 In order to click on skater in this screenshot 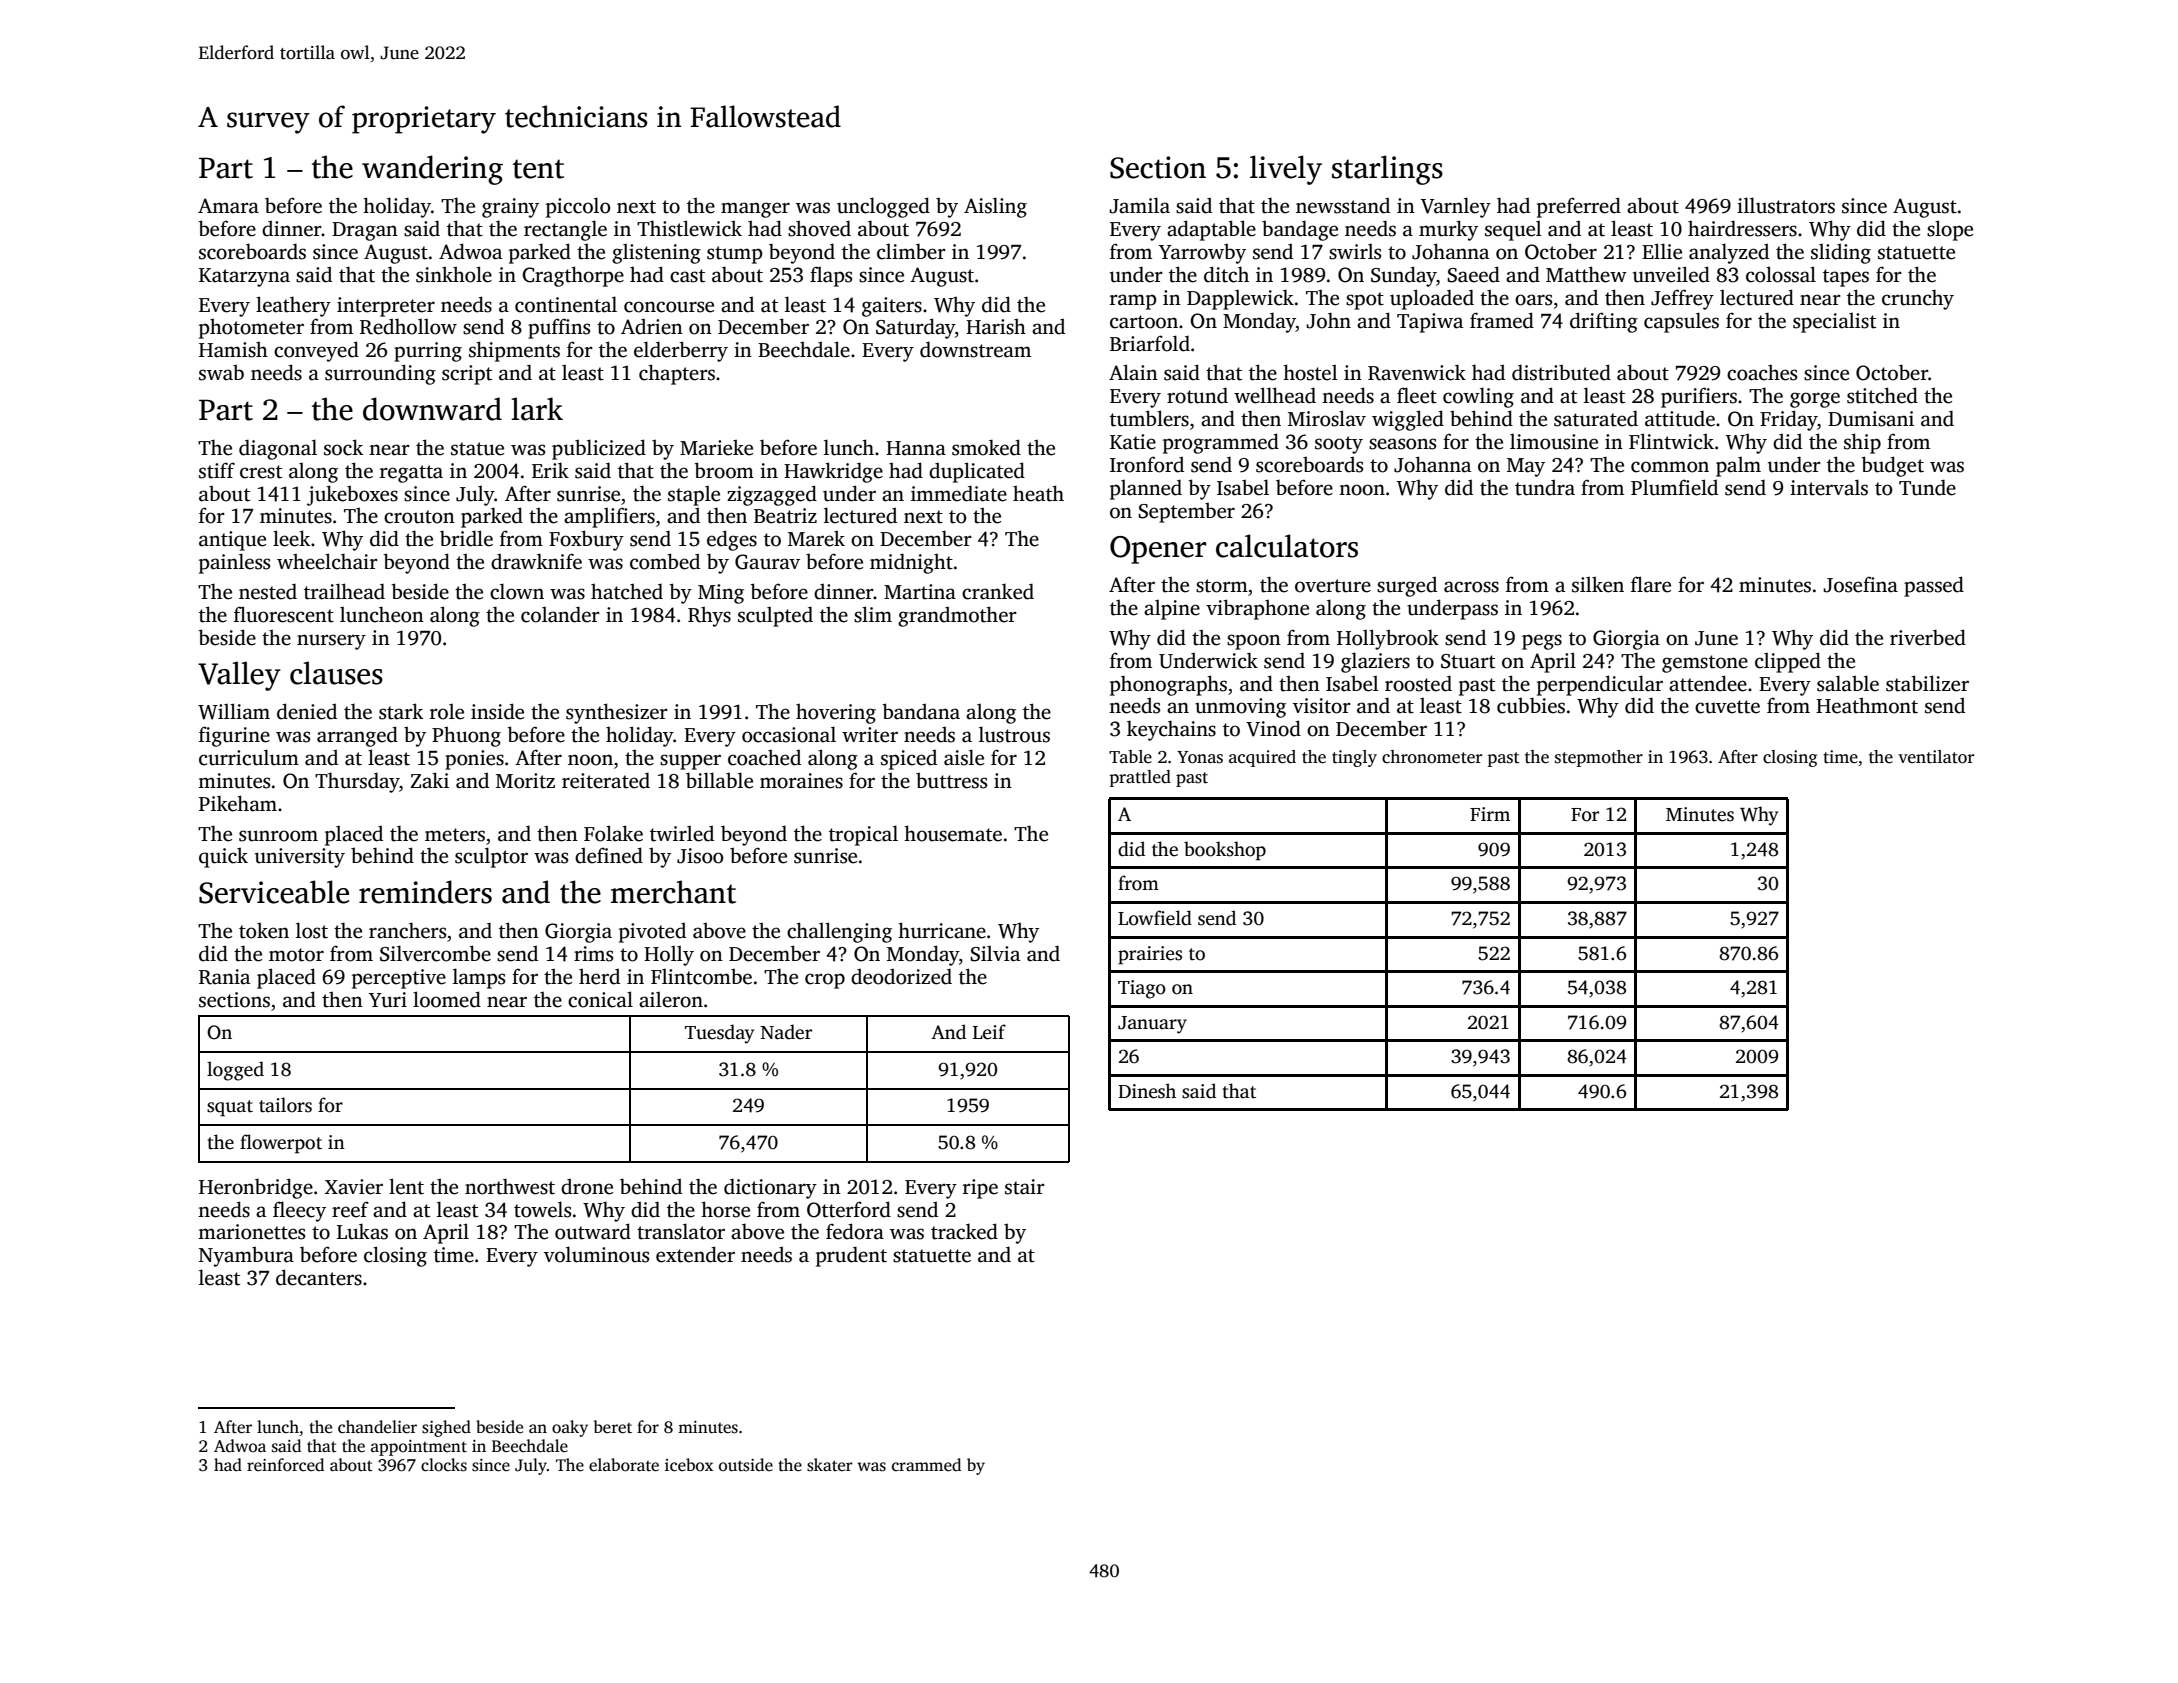, I will do `click(830, 1465)`.
